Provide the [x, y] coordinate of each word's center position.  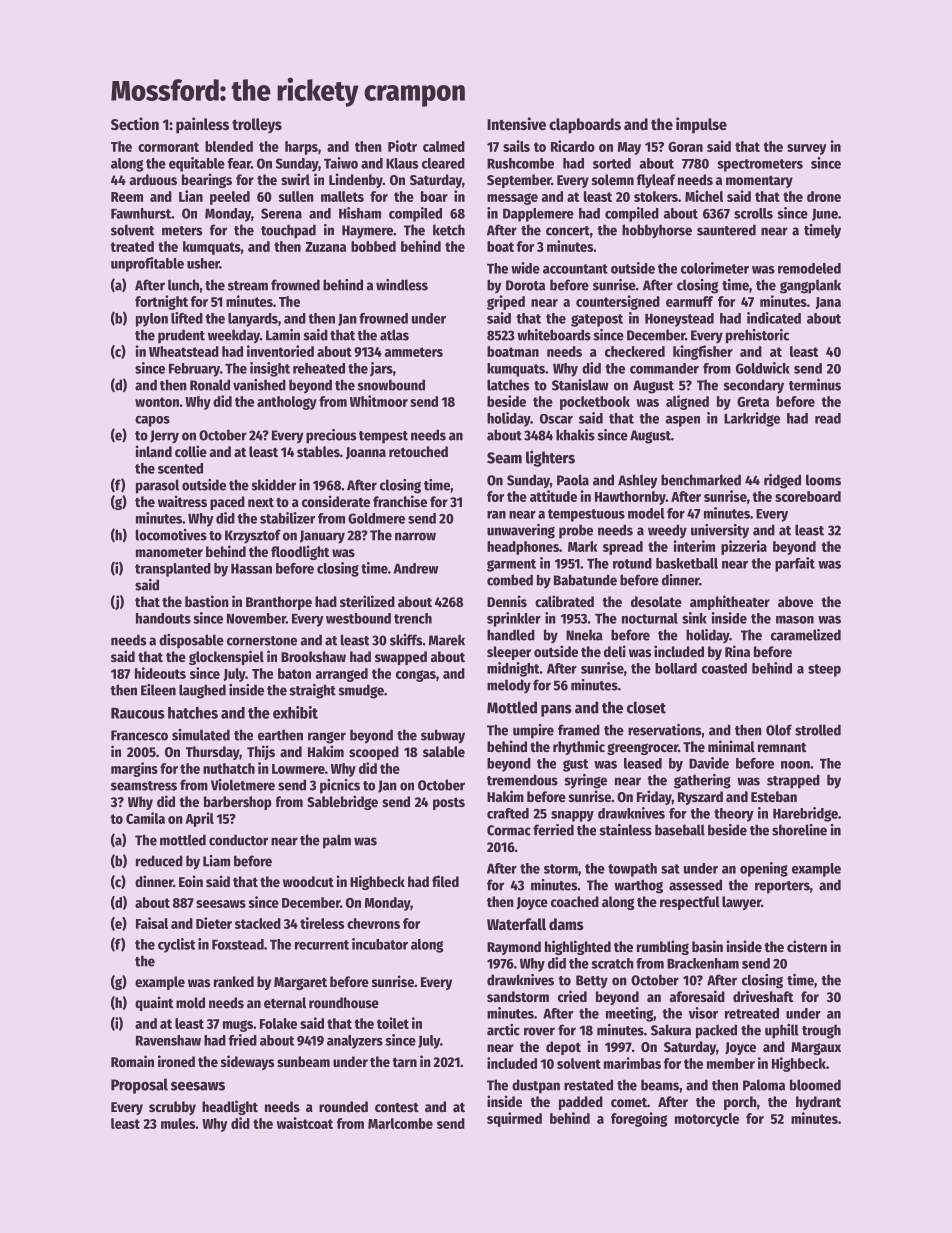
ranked [234, 981]
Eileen [158, 690]
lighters [550, 458]
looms [823, 480]
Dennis [507, 601]
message [512, 199]
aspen [683, 421]
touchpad [288, 231]
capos [152, 421]
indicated [774, 318]
